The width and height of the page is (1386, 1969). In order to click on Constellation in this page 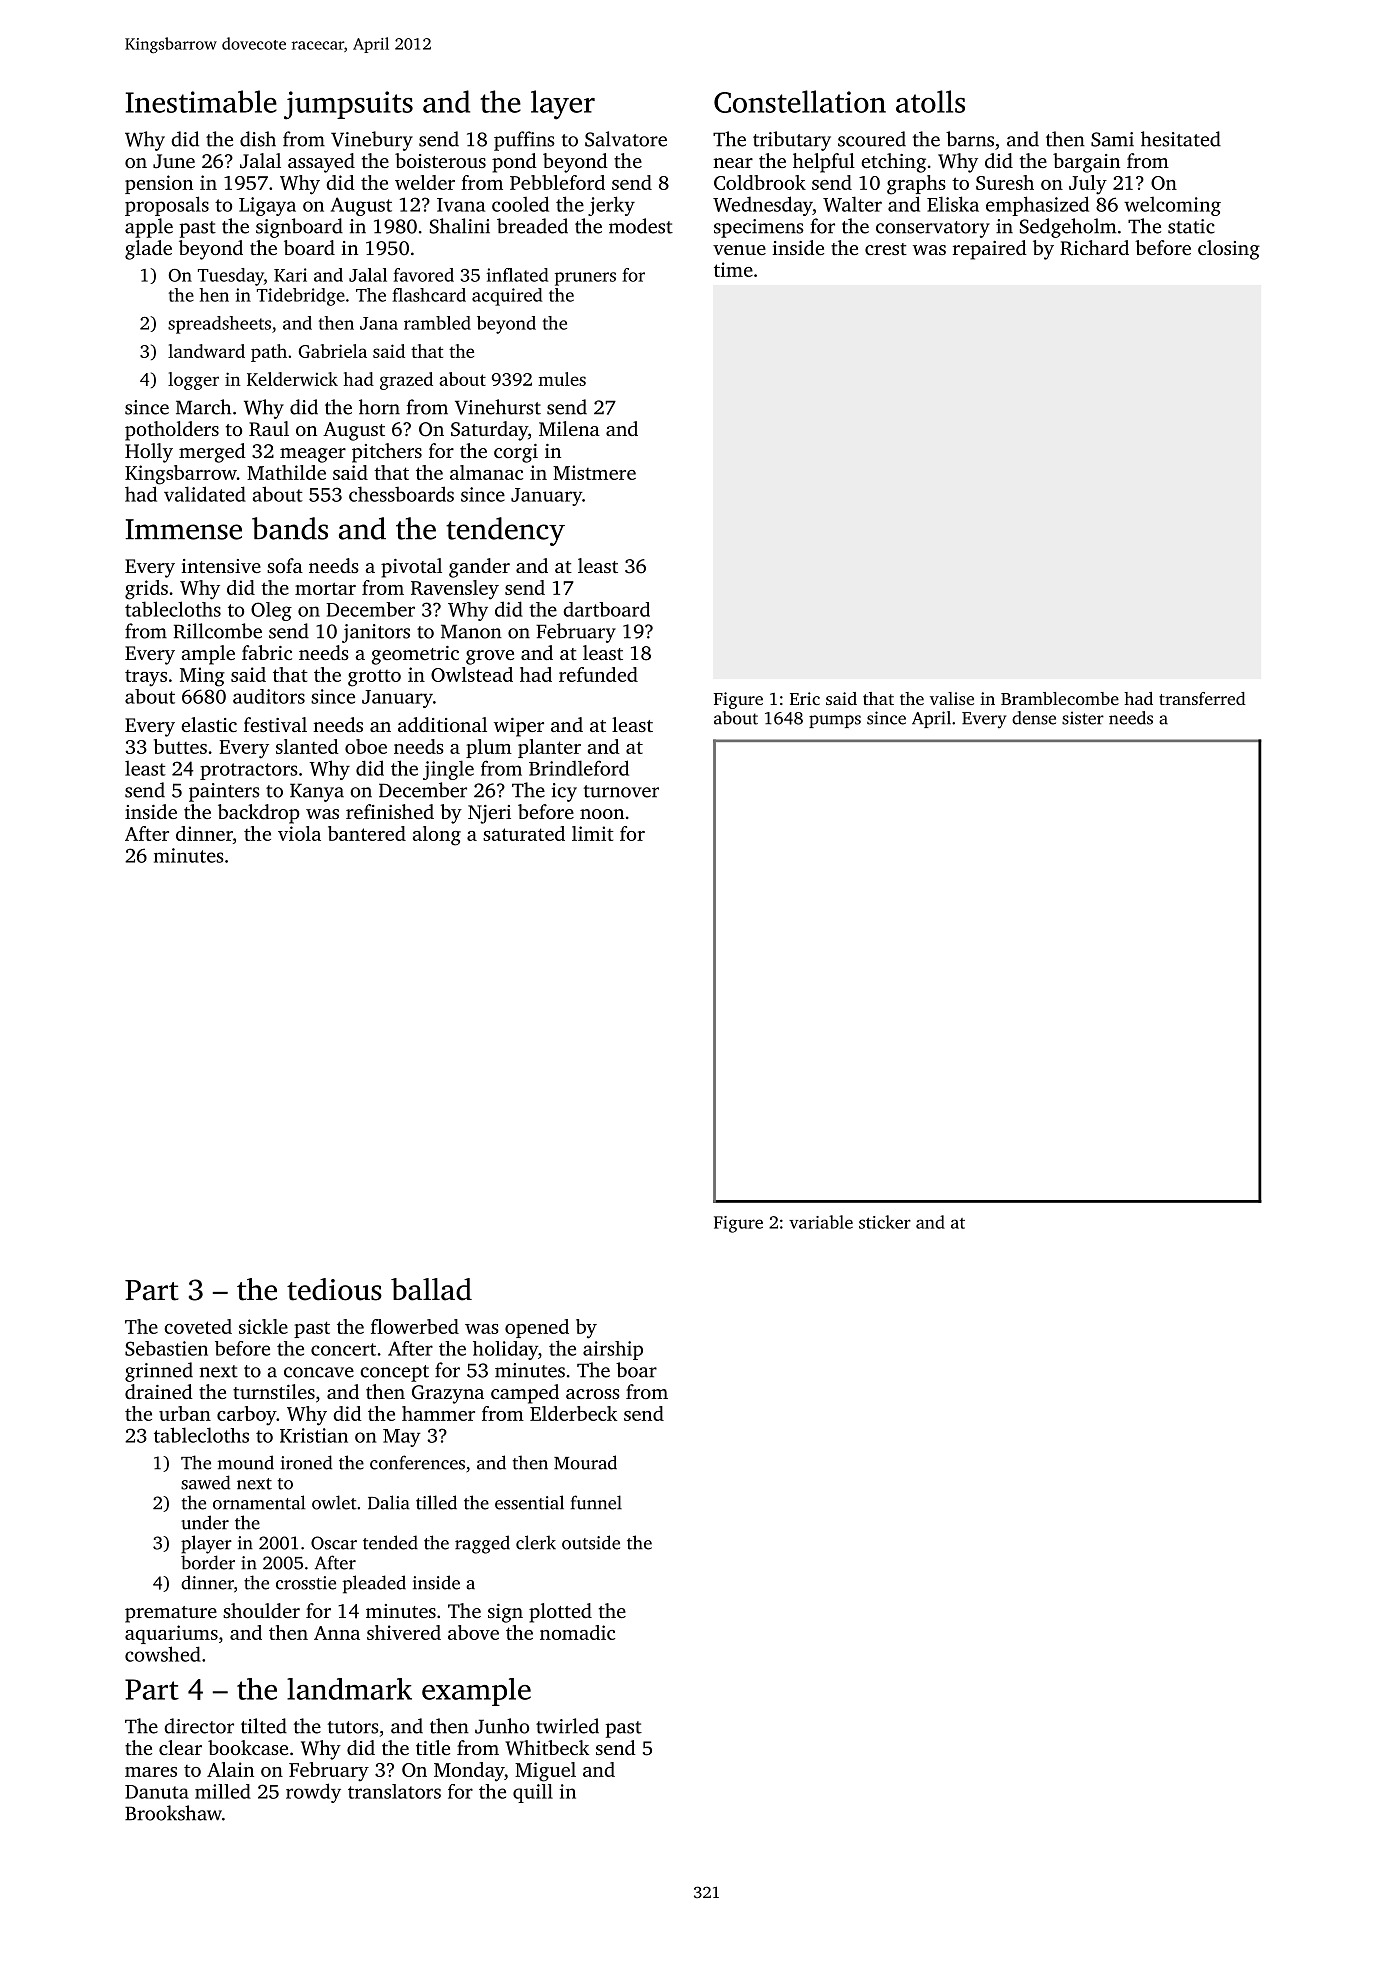, I will do `click(800, 101)`.
